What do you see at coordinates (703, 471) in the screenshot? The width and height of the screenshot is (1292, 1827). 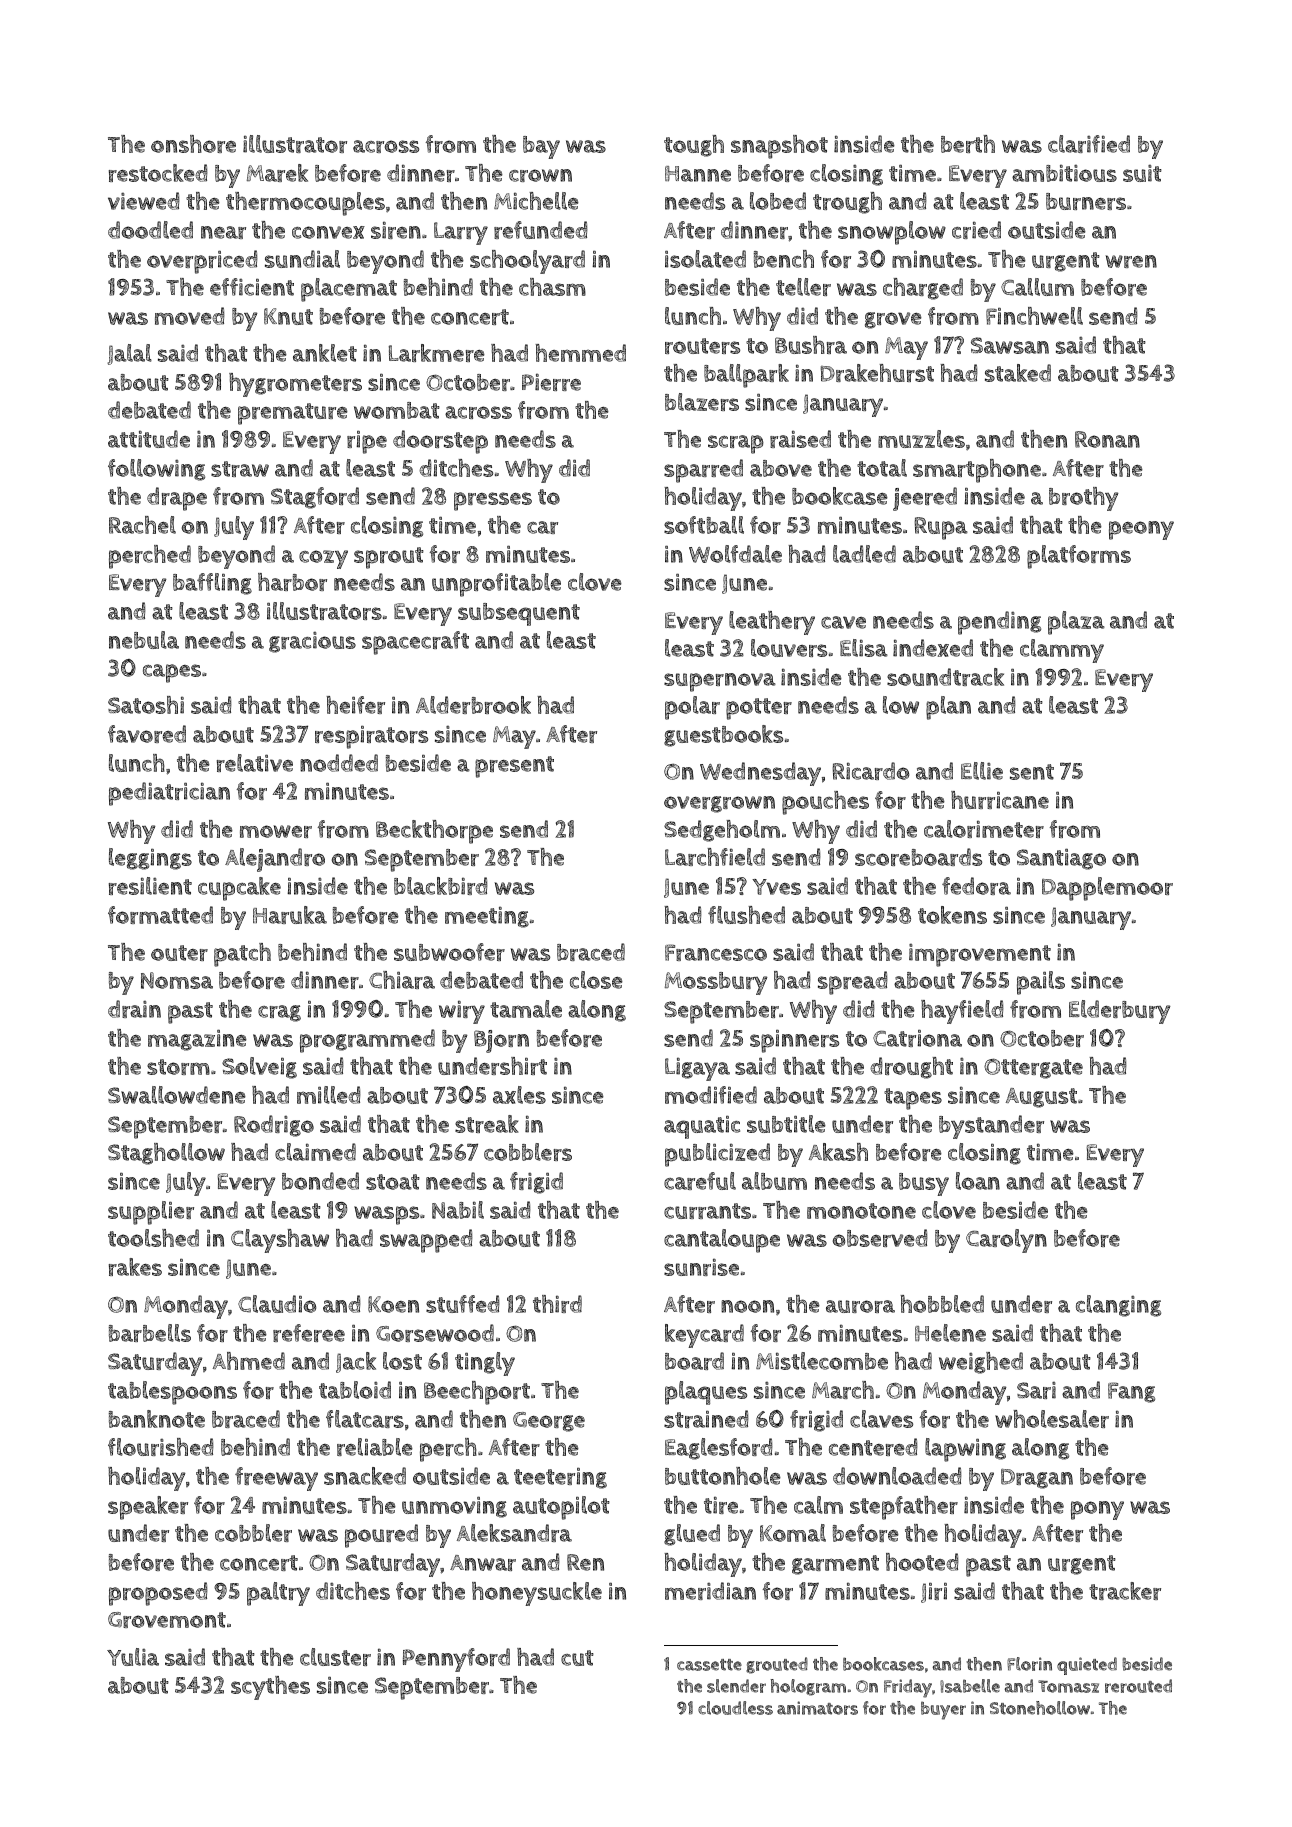 I see `sparred` at bounding box center [703, 471].
